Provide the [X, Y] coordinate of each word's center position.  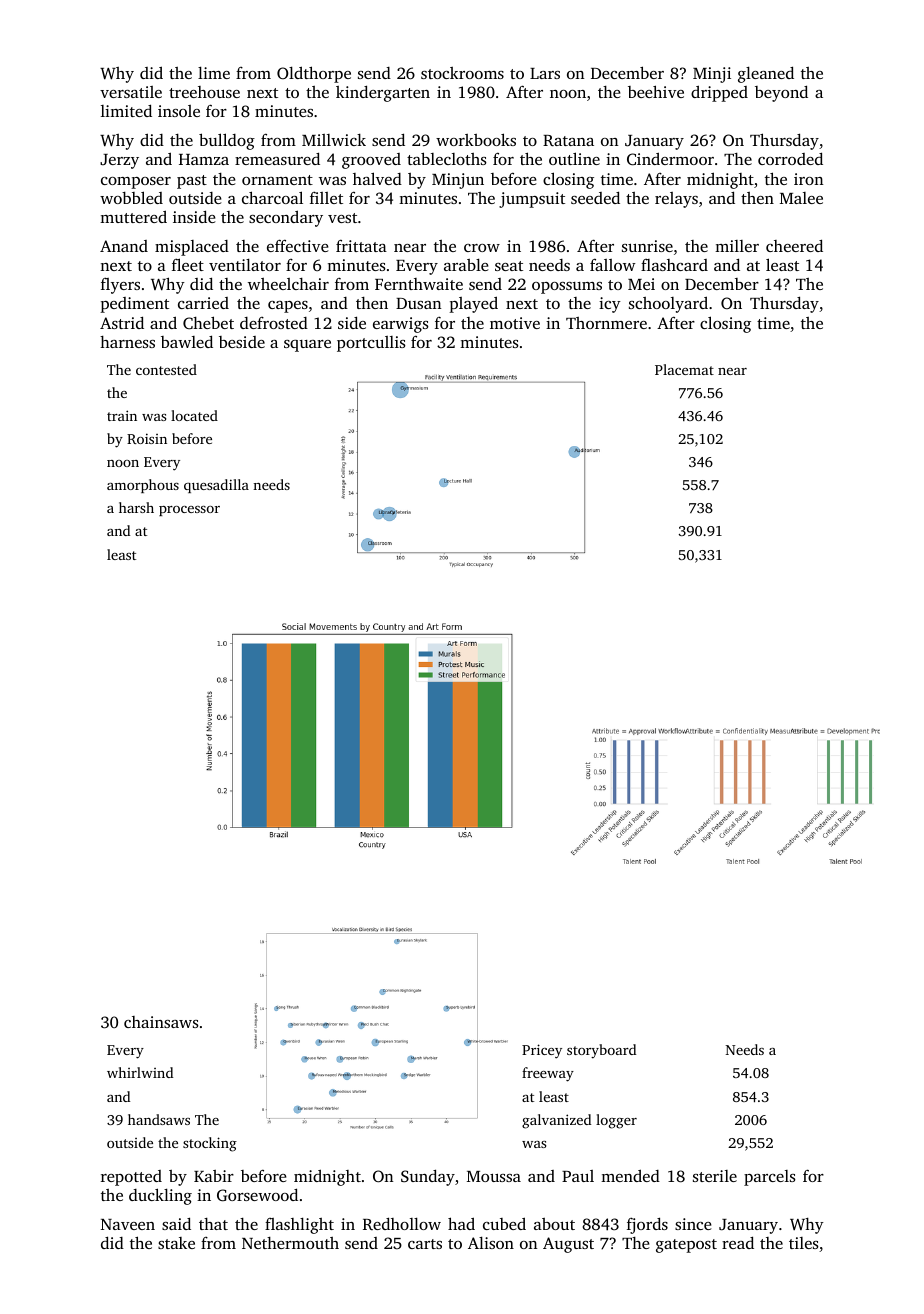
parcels [770, 1178]
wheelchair [288, 284]
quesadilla [216, 486]
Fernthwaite [419, 284]
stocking [210, 1144]
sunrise [647, 246]
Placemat [684, 369]
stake [176, 1243]
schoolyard [668, 304]
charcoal [272, 197]
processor [189, 511]
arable [466, 265]
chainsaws [161, 1022]
